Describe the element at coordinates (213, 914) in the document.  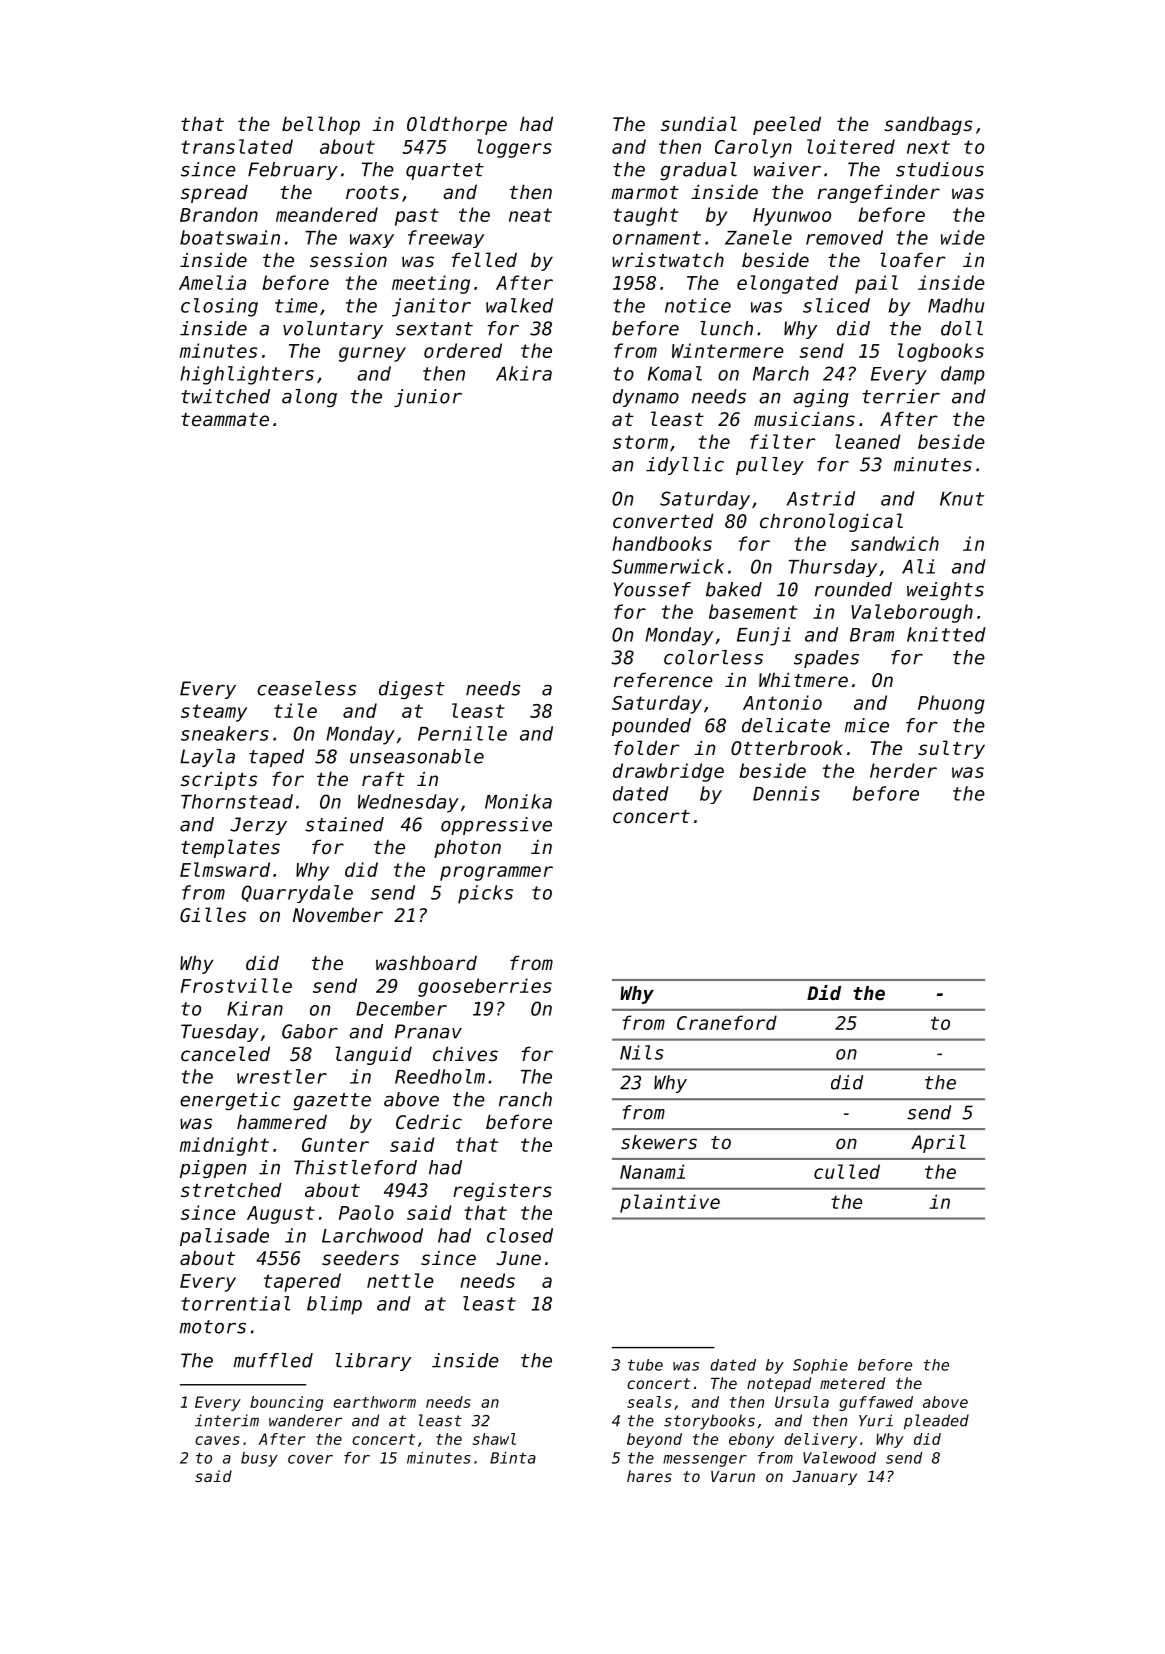
I see `Gilles` at that location.
